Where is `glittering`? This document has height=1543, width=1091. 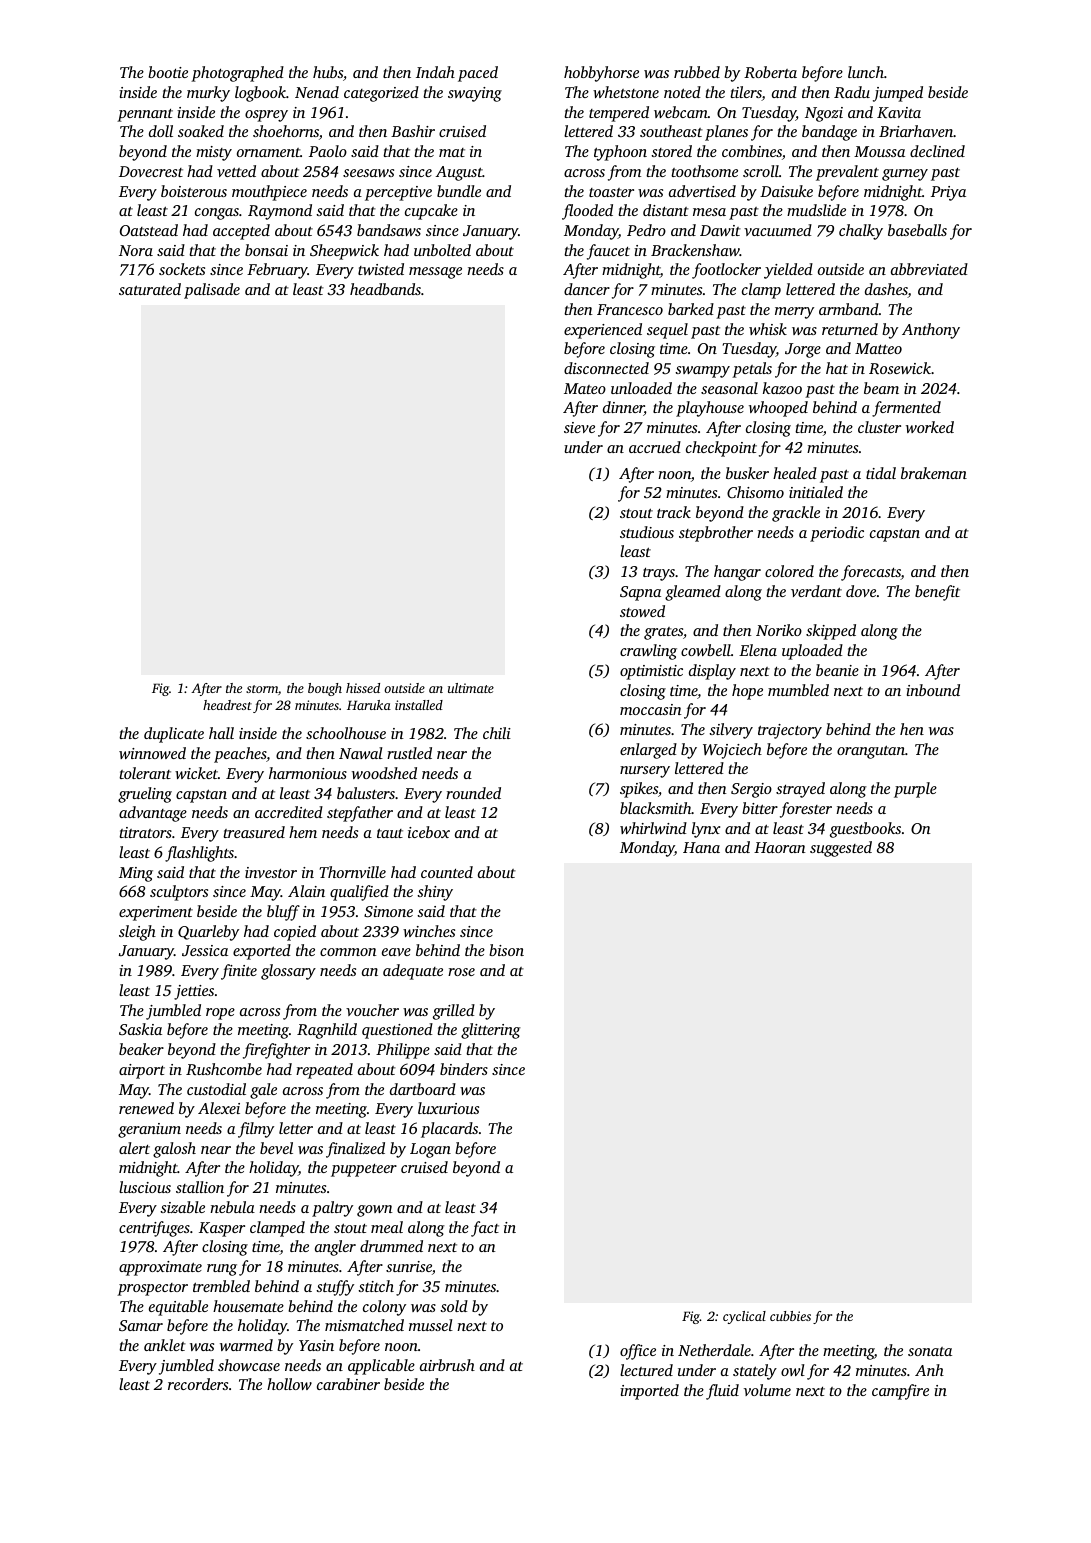 glittering is located at coordinates (491, 1031).
